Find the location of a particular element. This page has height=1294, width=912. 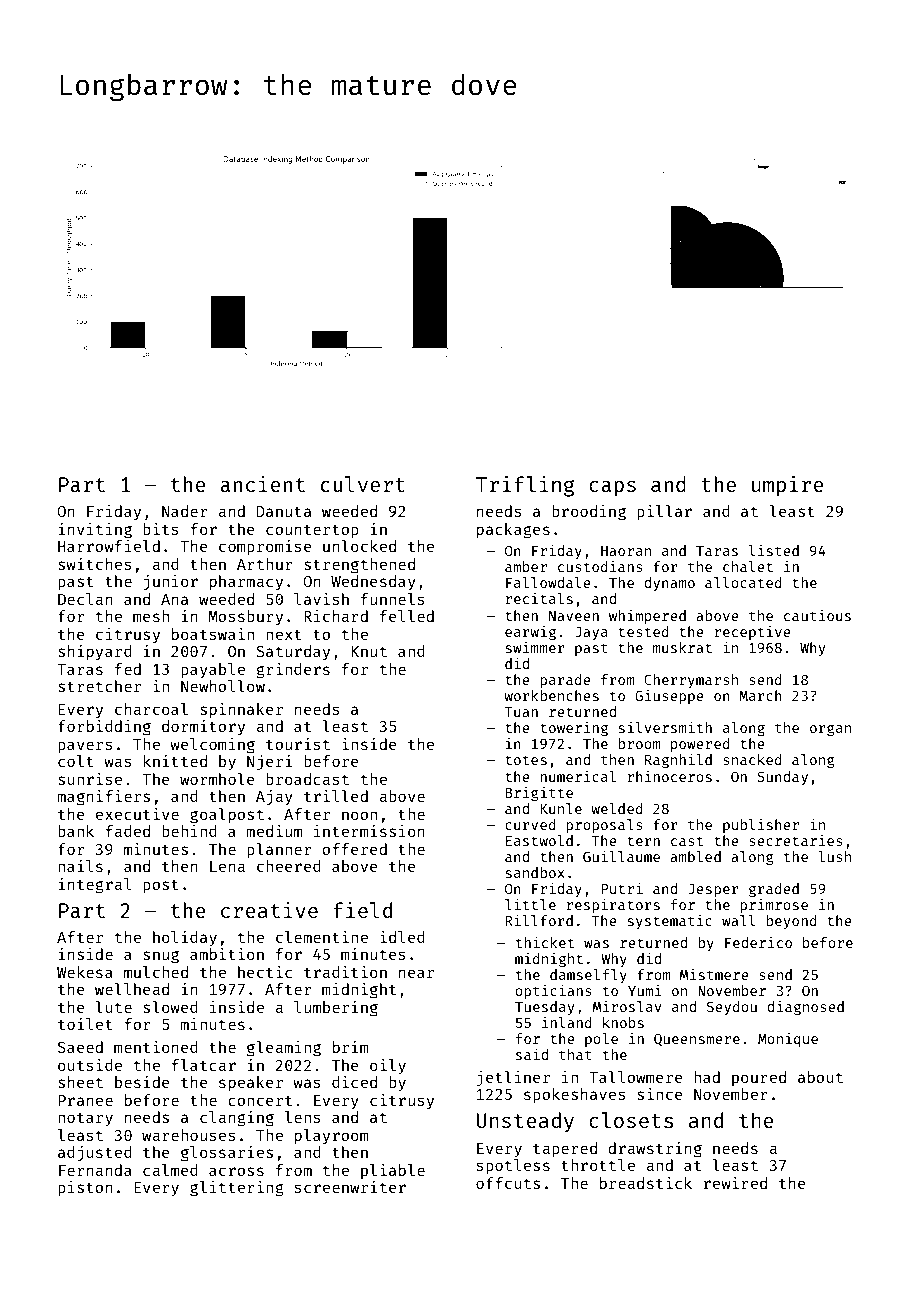

flatcar is located at coordinates (204, 1065).
